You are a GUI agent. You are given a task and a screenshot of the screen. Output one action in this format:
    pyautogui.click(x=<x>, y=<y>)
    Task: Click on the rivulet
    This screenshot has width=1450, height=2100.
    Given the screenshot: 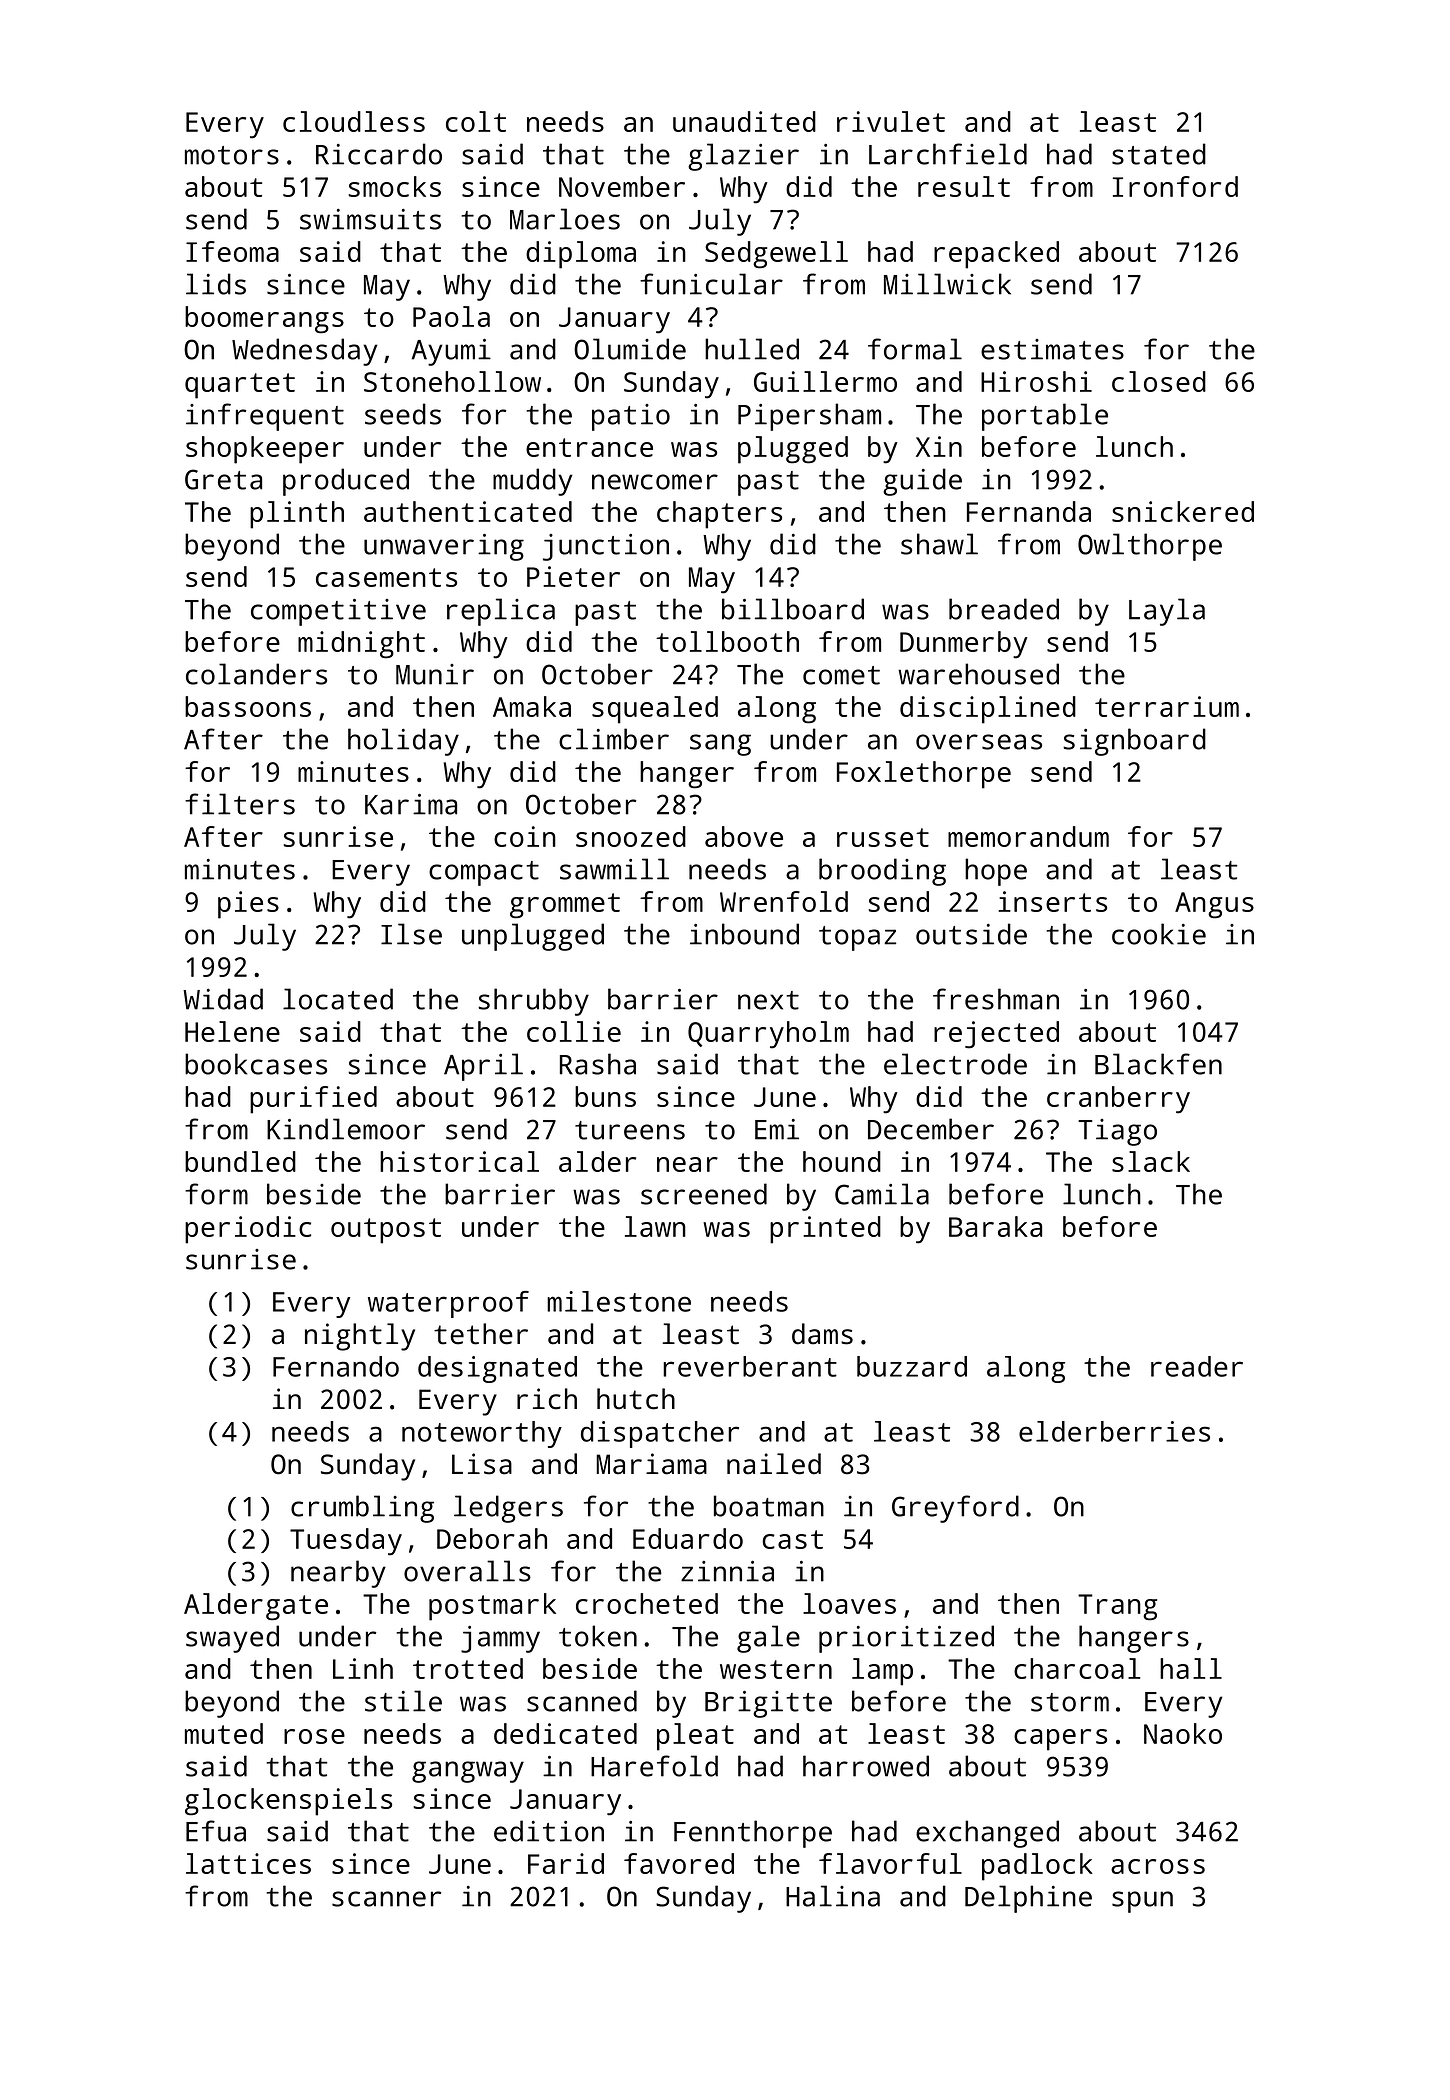 What is the action you would take?
    pyautogui.click(x=891, y=121)
